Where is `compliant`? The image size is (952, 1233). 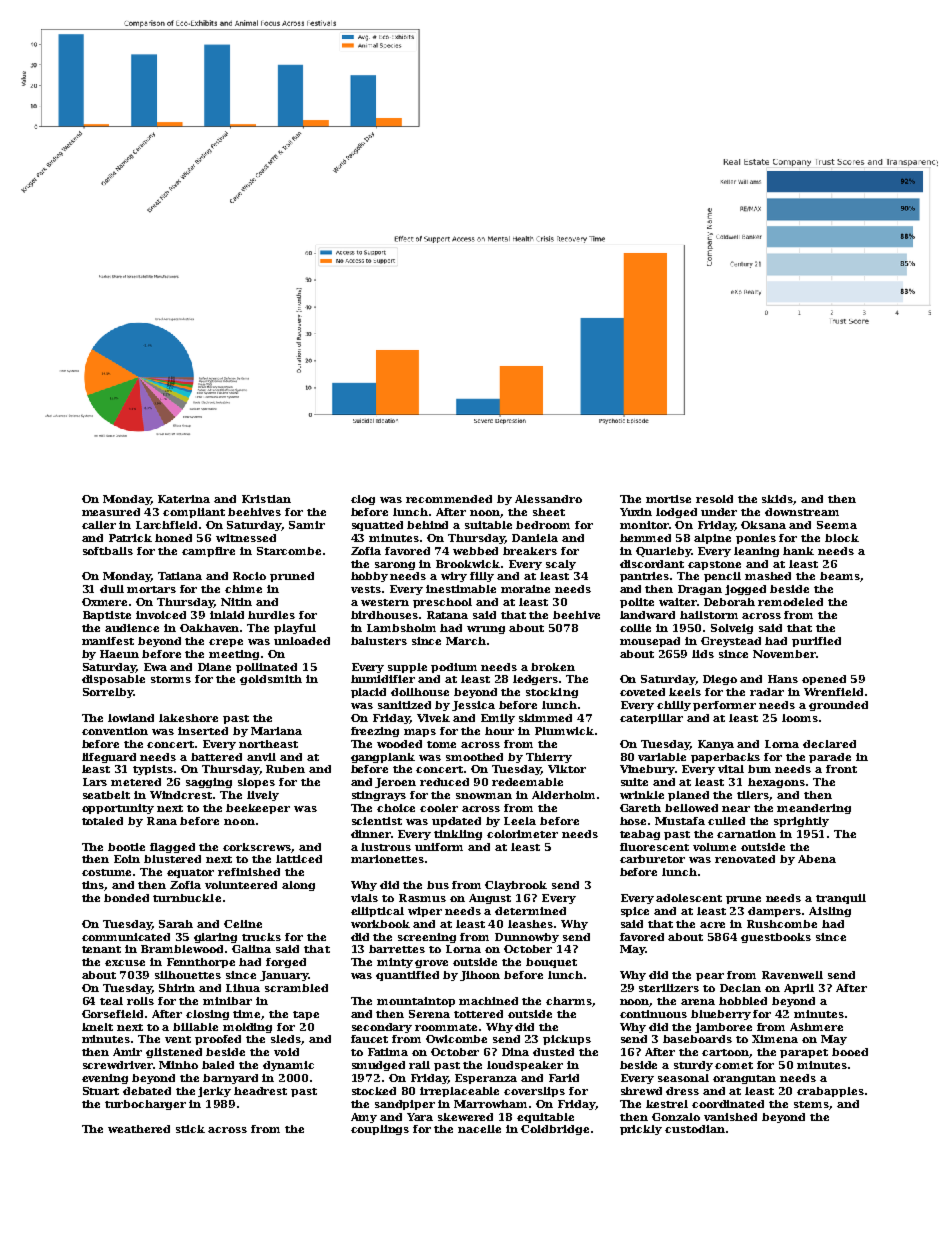
compliant is located at coordinates (194, 513).
